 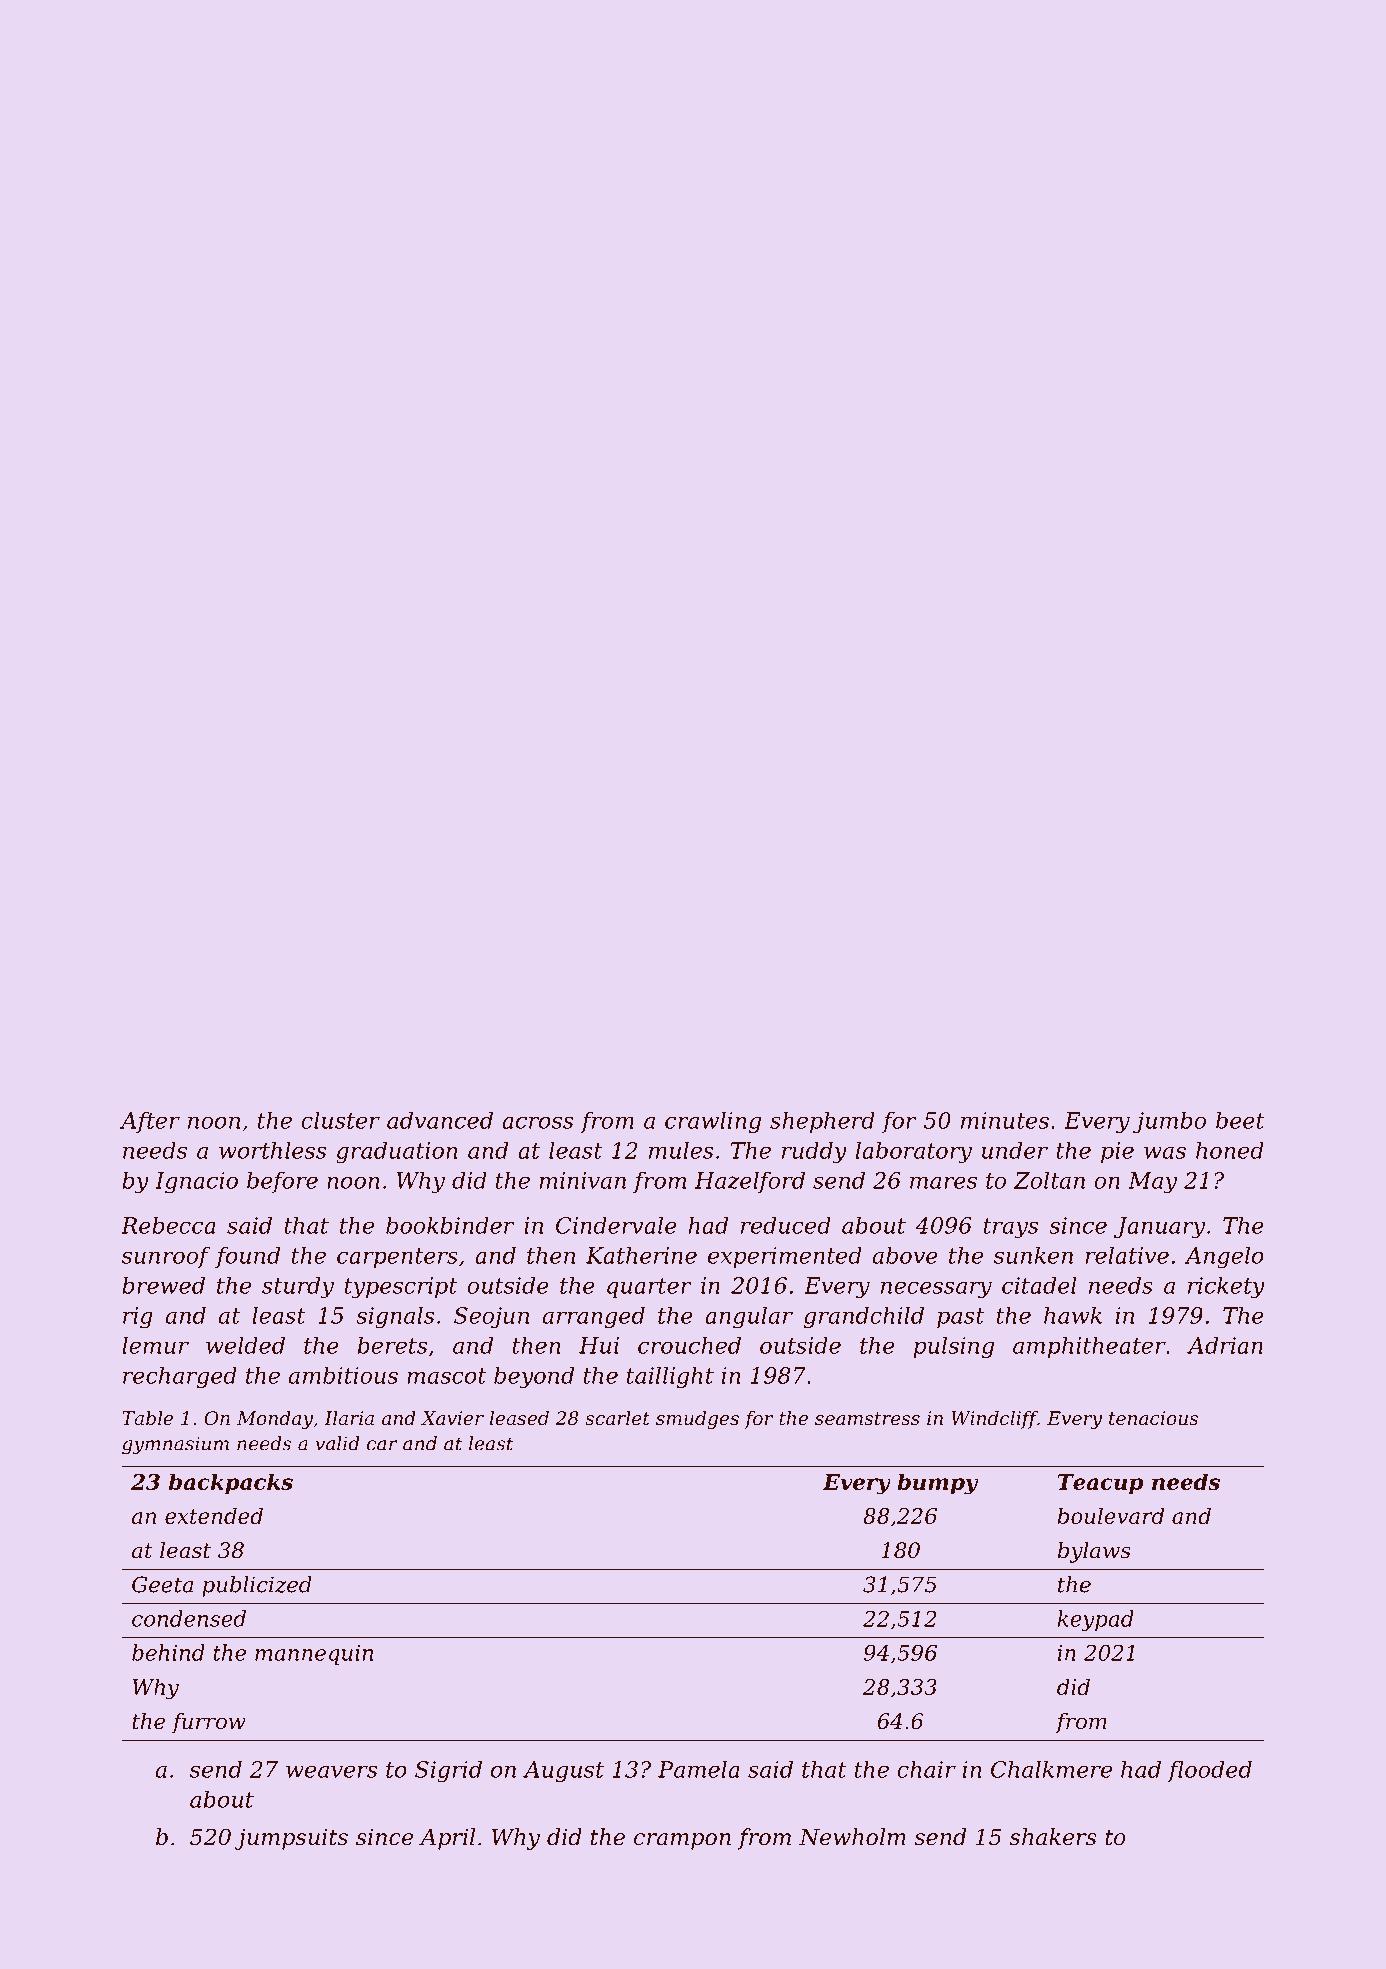 What do you see at coordinates (196, 1183) in the screenshot?
I see `Ignacio` at bounding box center [196, 1183].
